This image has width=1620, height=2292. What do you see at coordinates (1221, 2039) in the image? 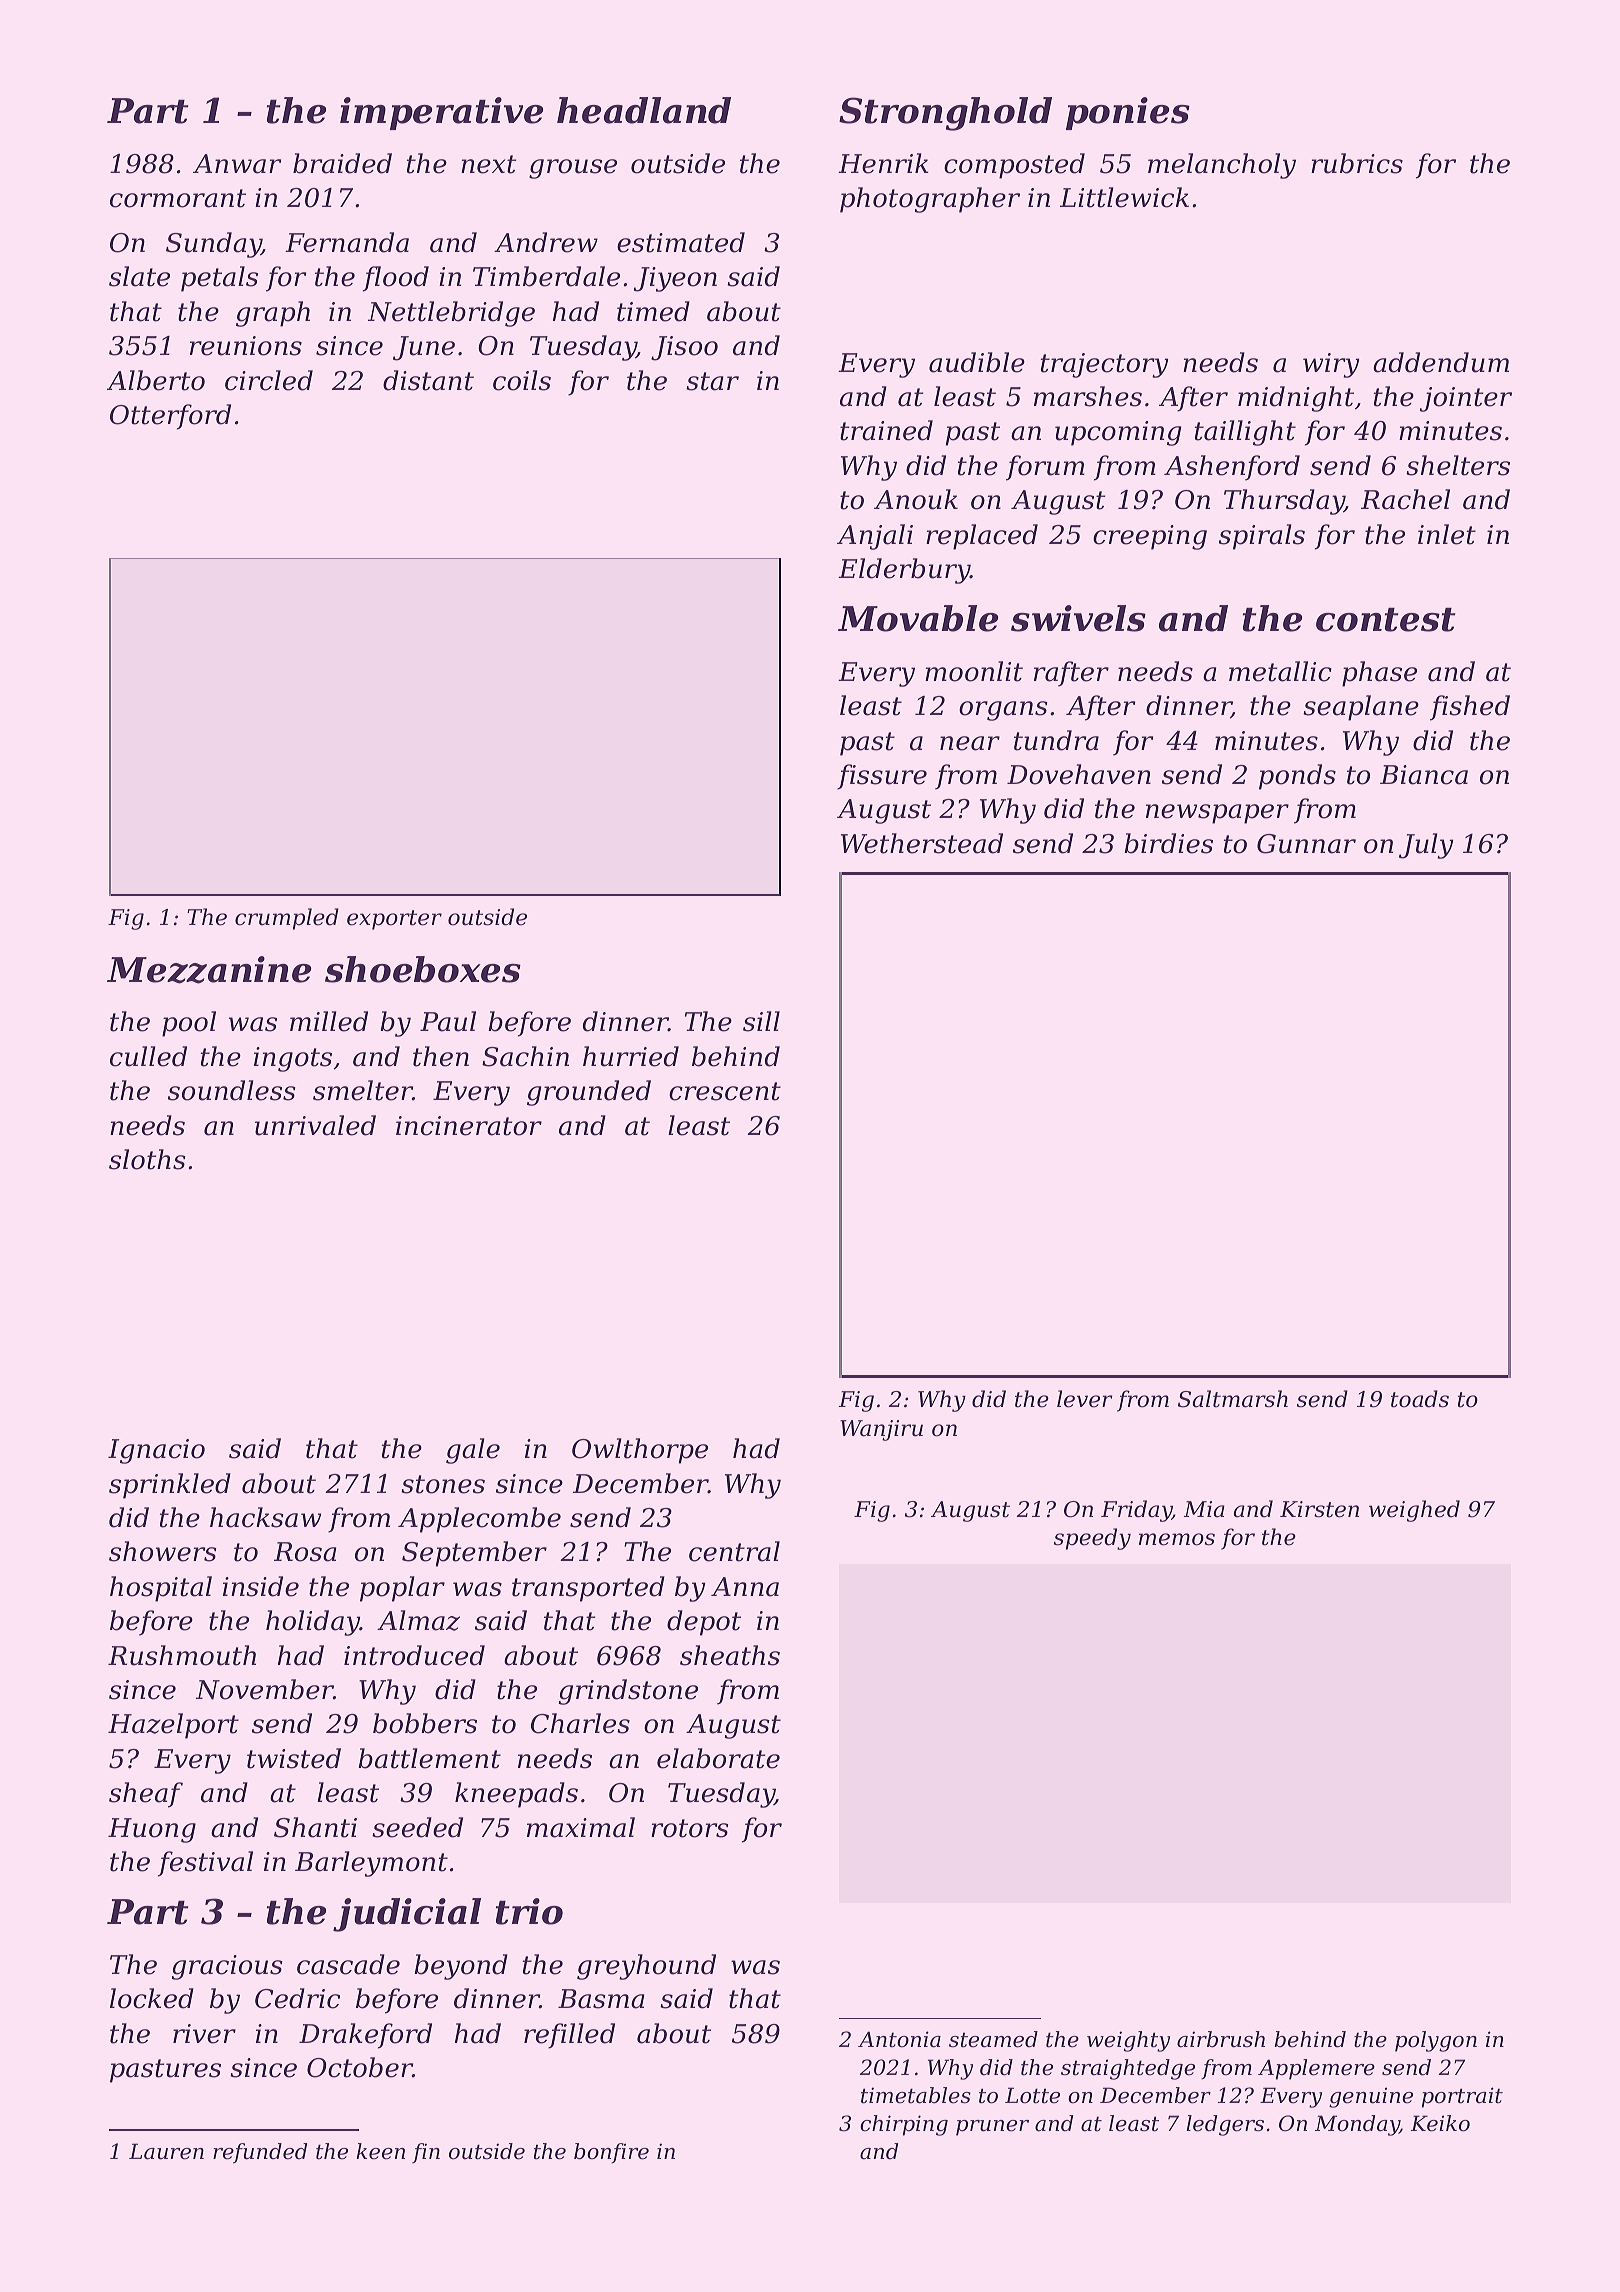
I see `airbrush` at bounding box center [1221, 2039].
